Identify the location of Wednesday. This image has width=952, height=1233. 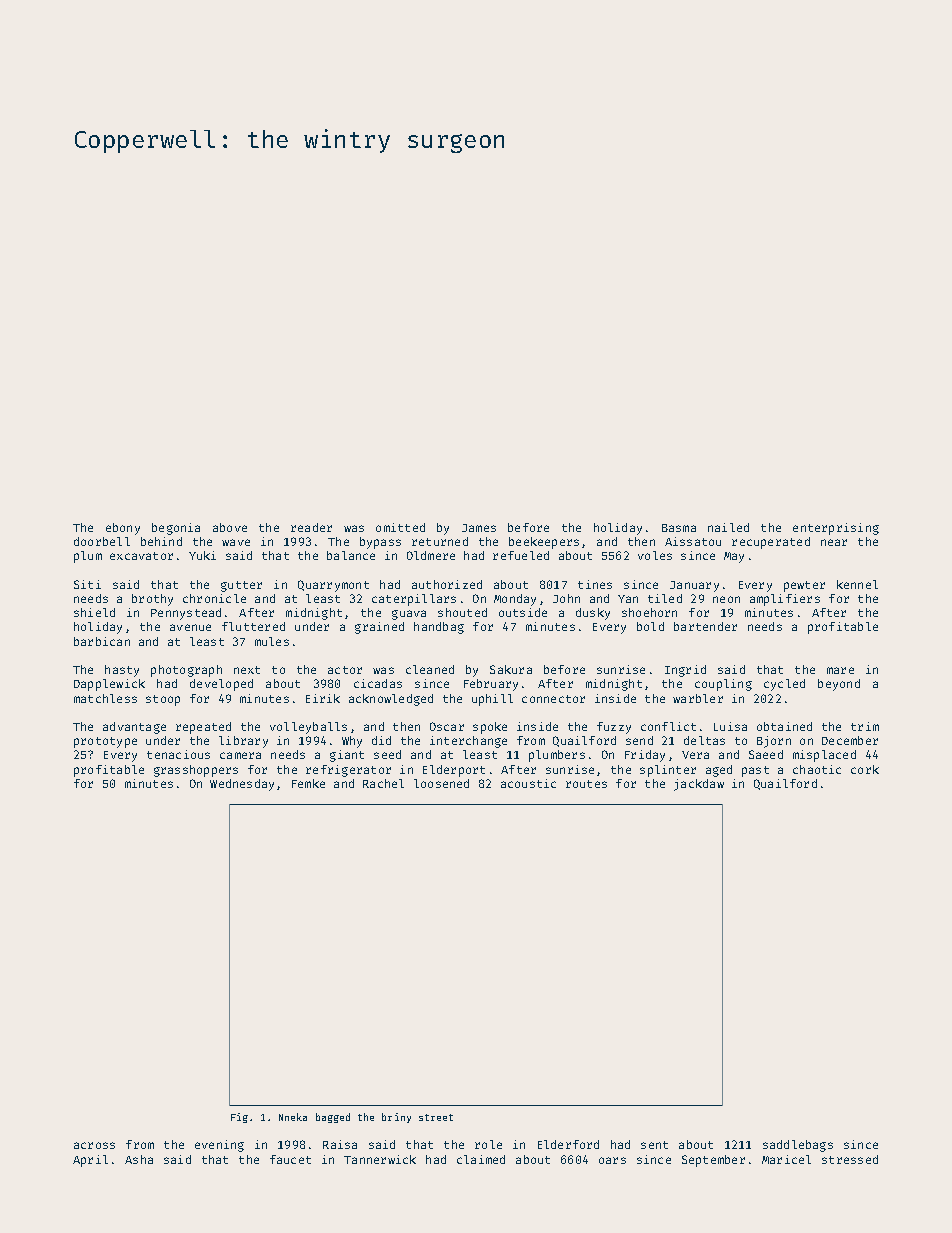
(242, 785).
